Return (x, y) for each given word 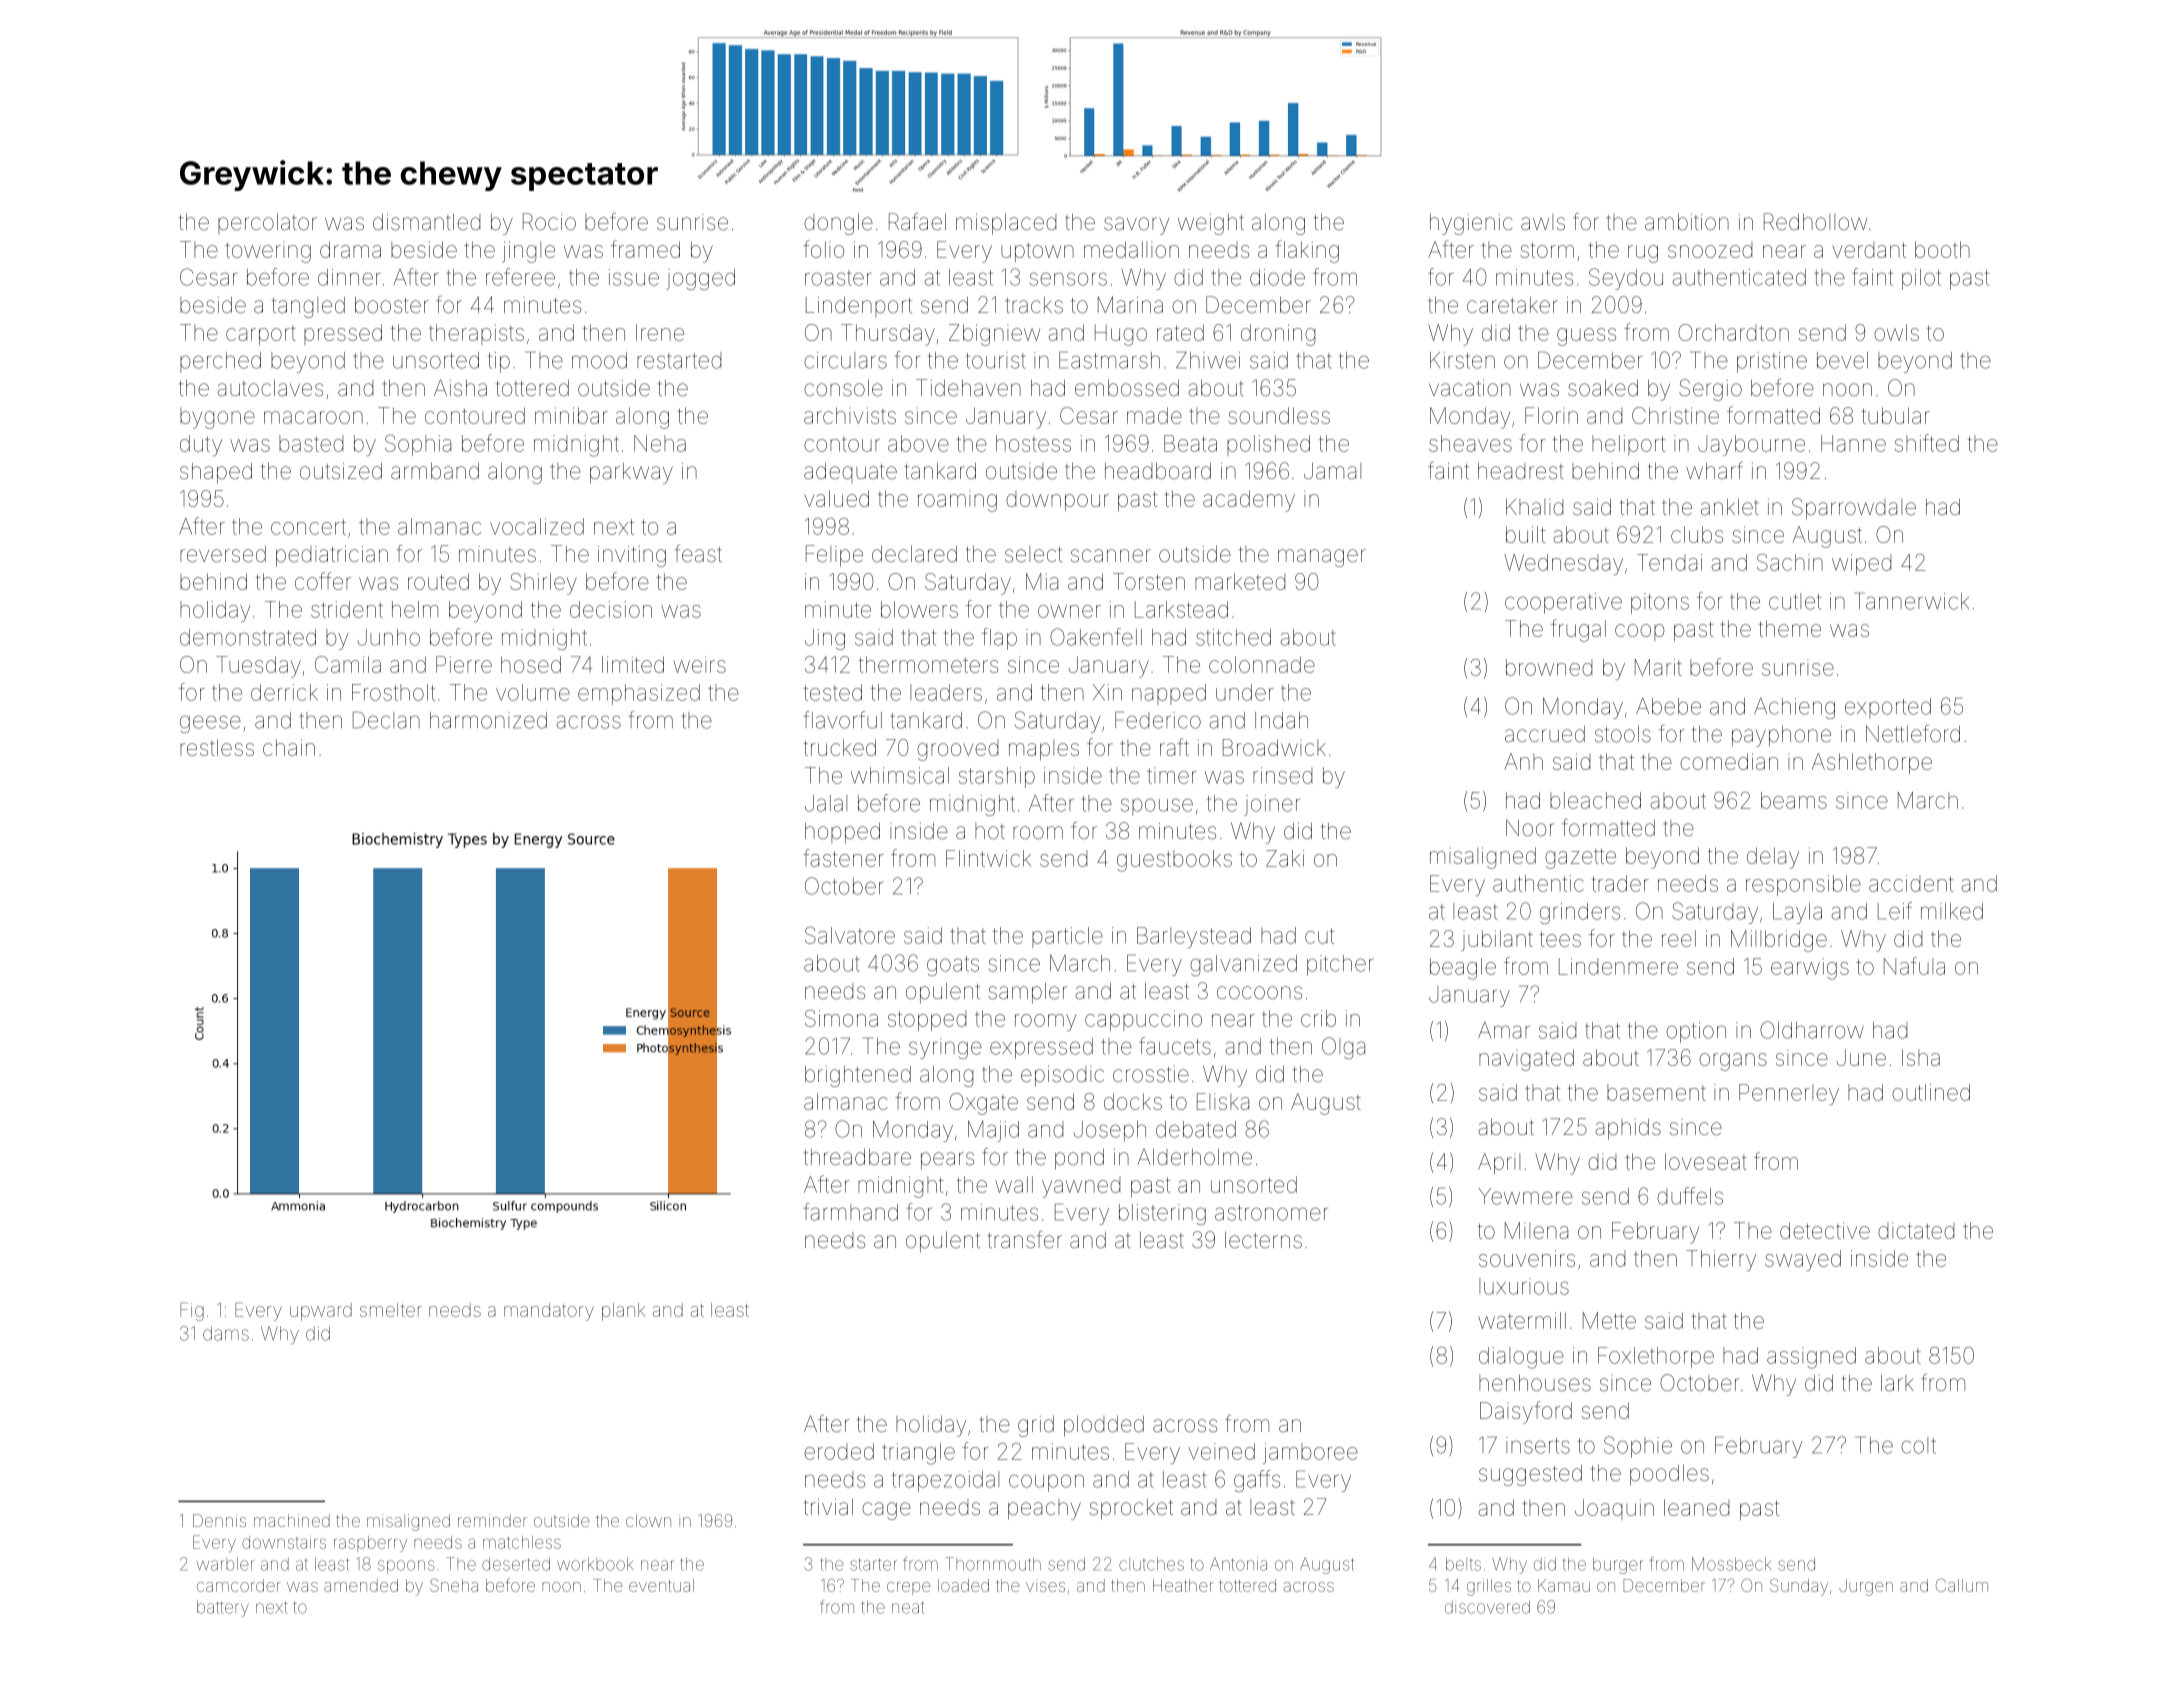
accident (1911, 883)
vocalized (537, 526)
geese (210, 724)
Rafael (917, 222)
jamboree (1310, 1453)
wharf (1714, 470)
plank (623, 1312)
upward (321, 1312)
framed (645, 249)
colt (1918, 1445)
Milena (1536, 1230)
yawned (1081, 1187)
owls (1896, 332)
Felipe (834, 556)
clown (648, 1520)
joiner (1272, 805)
